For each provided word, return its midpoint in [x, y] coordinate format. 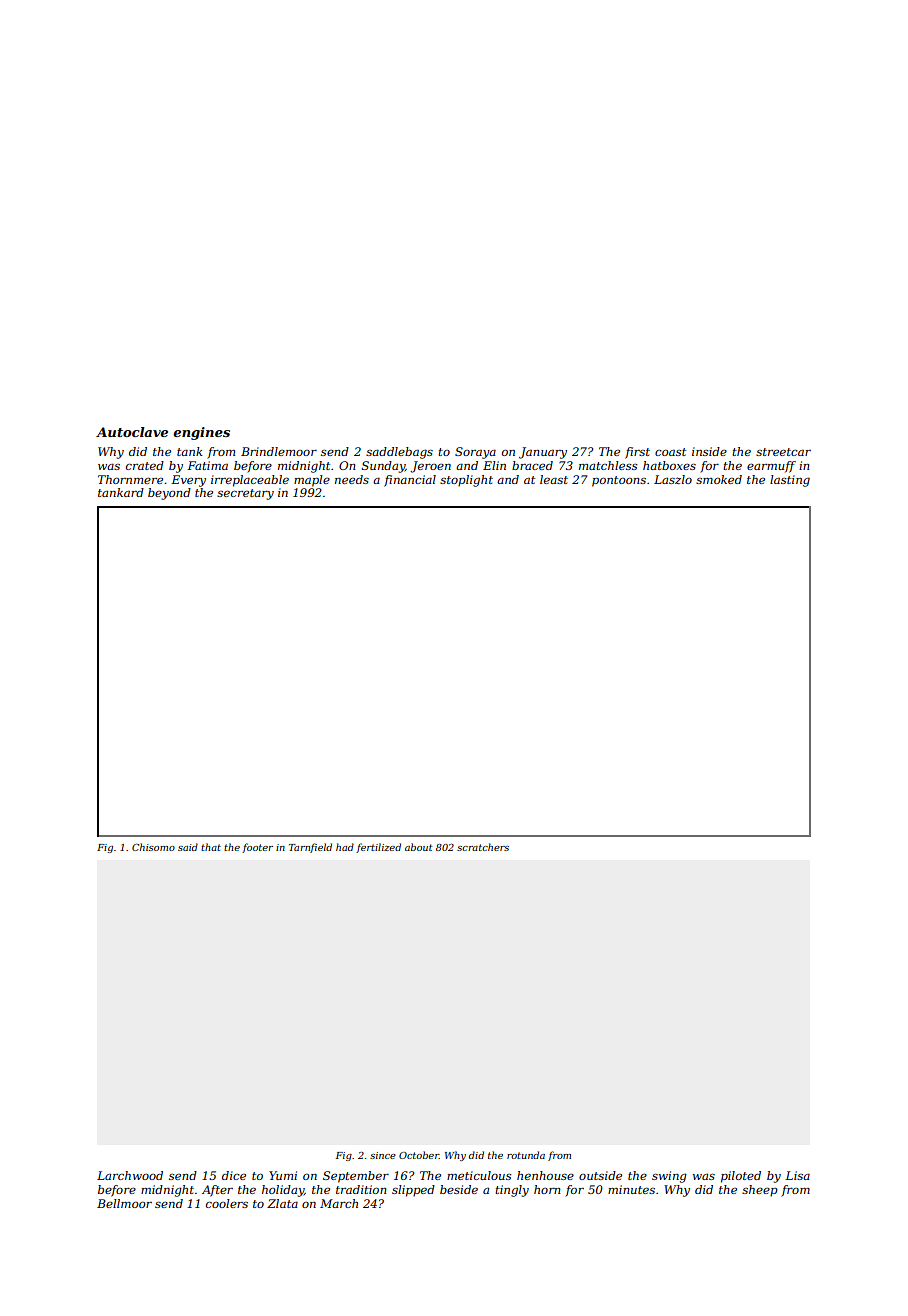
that [211, 847]
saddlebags [399, 453]
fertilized [378, 848]
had [345, 847]
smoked [719, 479]
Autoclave [132, 432]
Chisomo [153, 847]
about [419, 847]
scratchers [483, 847]
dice [234, 1175]
